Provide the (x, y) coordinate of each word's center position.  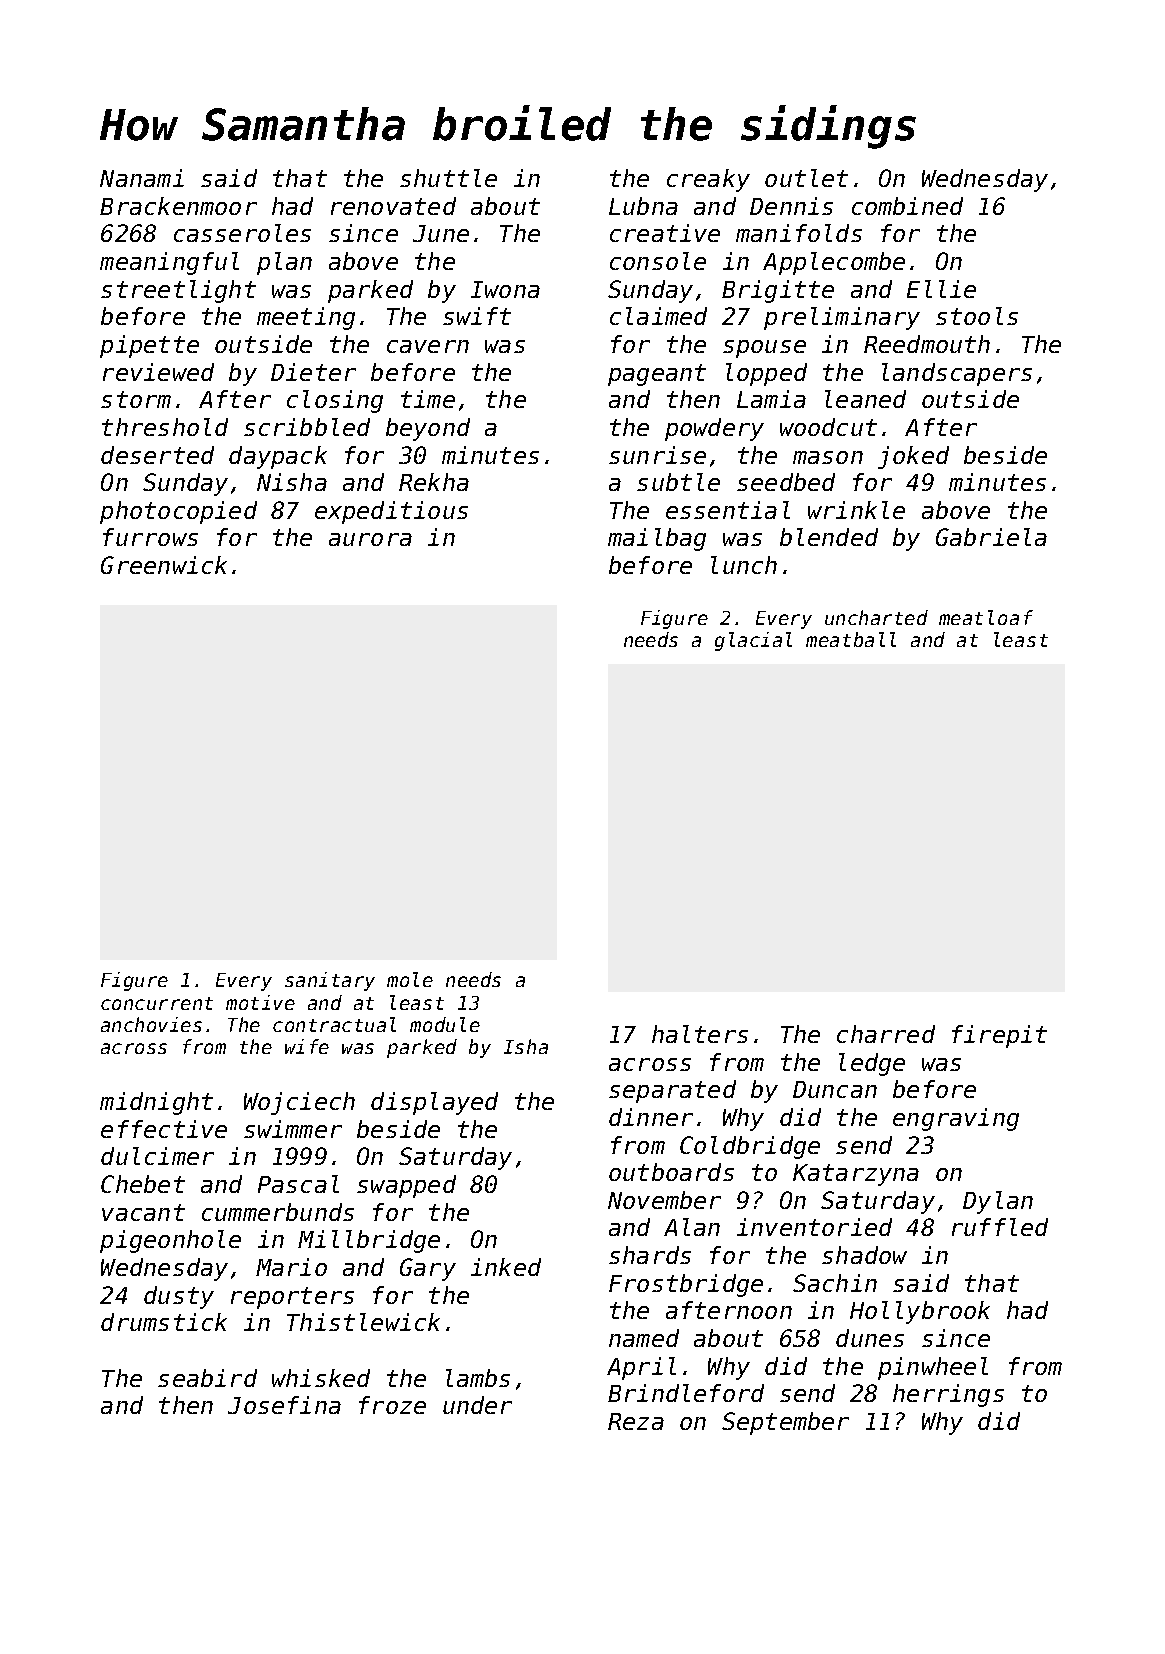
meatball (851, 639)
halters (700, 1034)
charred (886, 1034)
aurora (370, 539)
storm (136, 399)
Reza (636, 1421)
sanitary (330, 981)
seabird (207, 1378)
